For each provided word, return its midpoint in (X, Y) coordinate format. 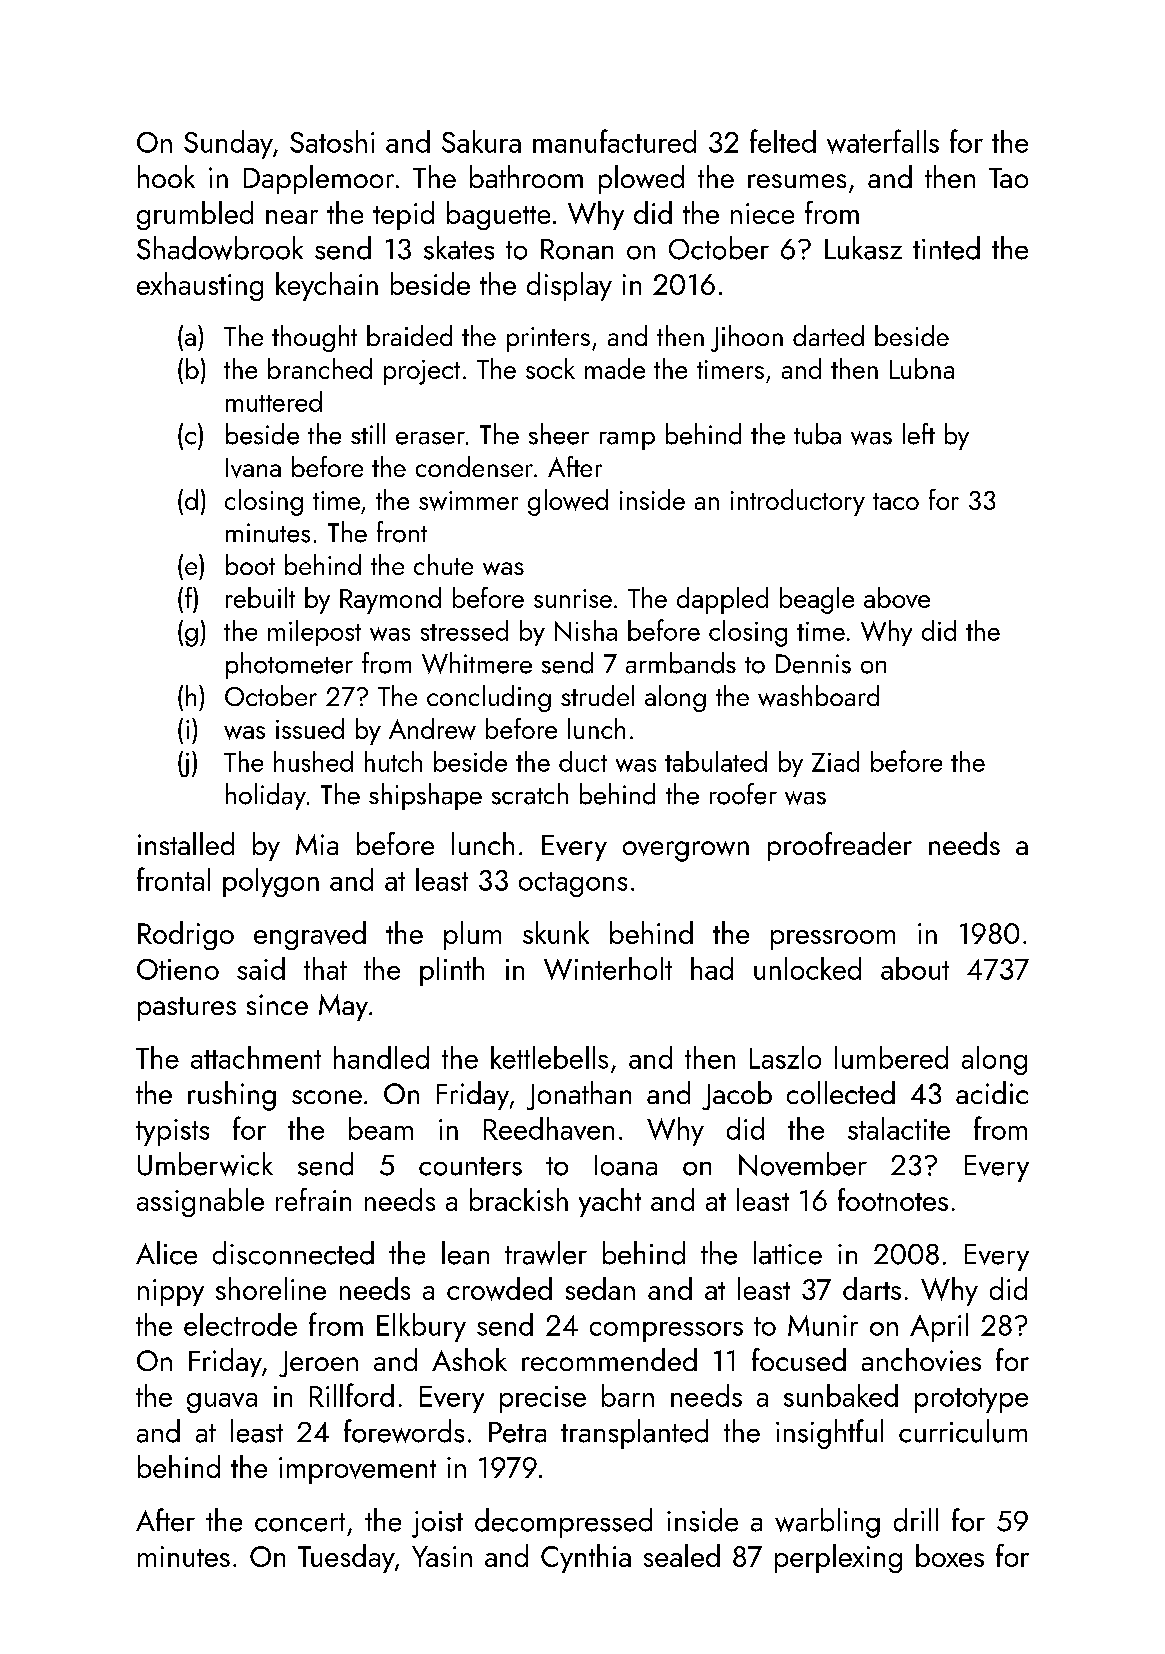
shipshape (425, 796)
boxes (950, 1555)
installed (186, 843)
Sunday (228, 144)
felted (783, 141)
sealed (682, 1555)
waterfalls (883, 141)
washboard (818, 696)
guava (222, 1403)
